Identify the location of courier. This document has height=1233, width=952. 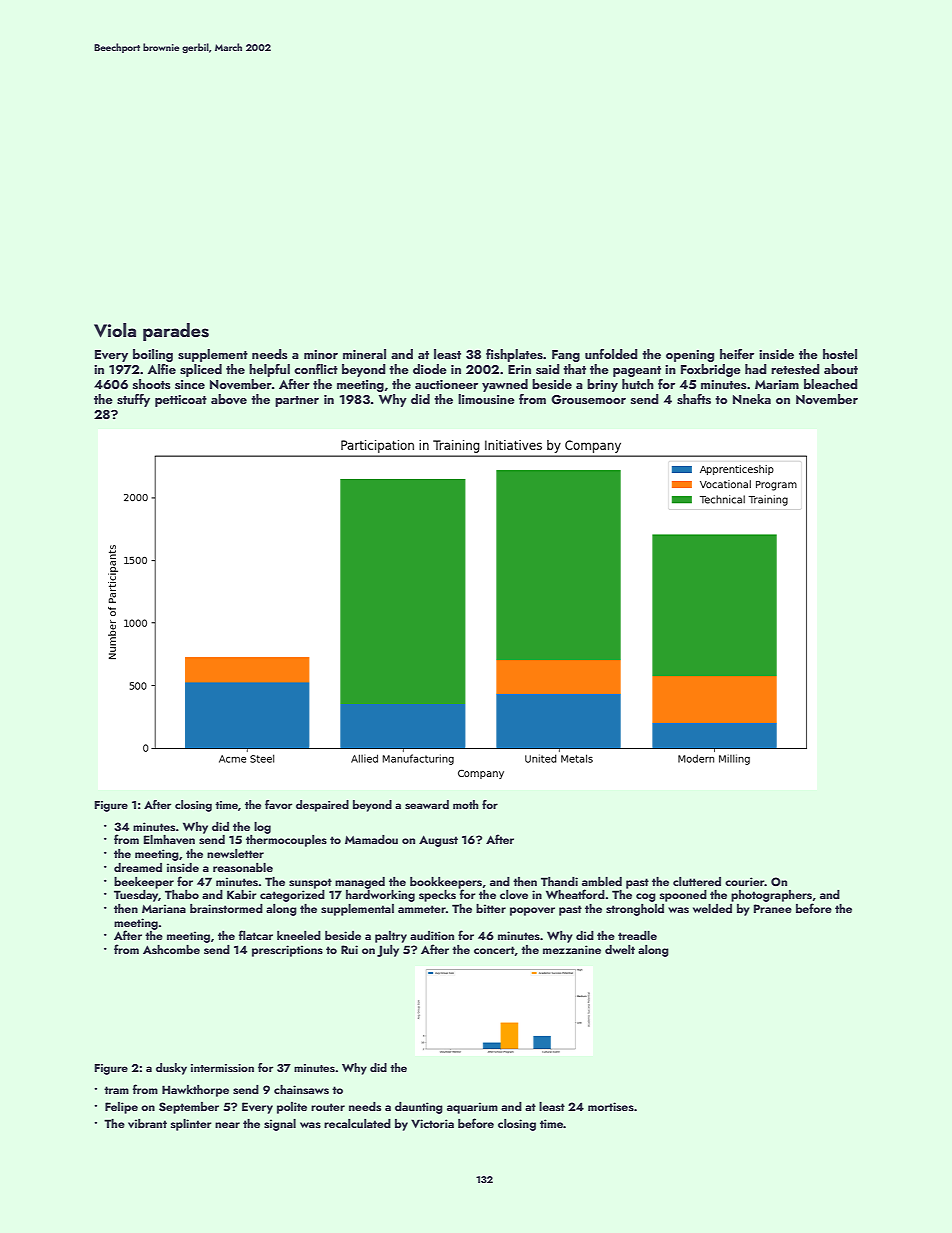
(745, 881).
